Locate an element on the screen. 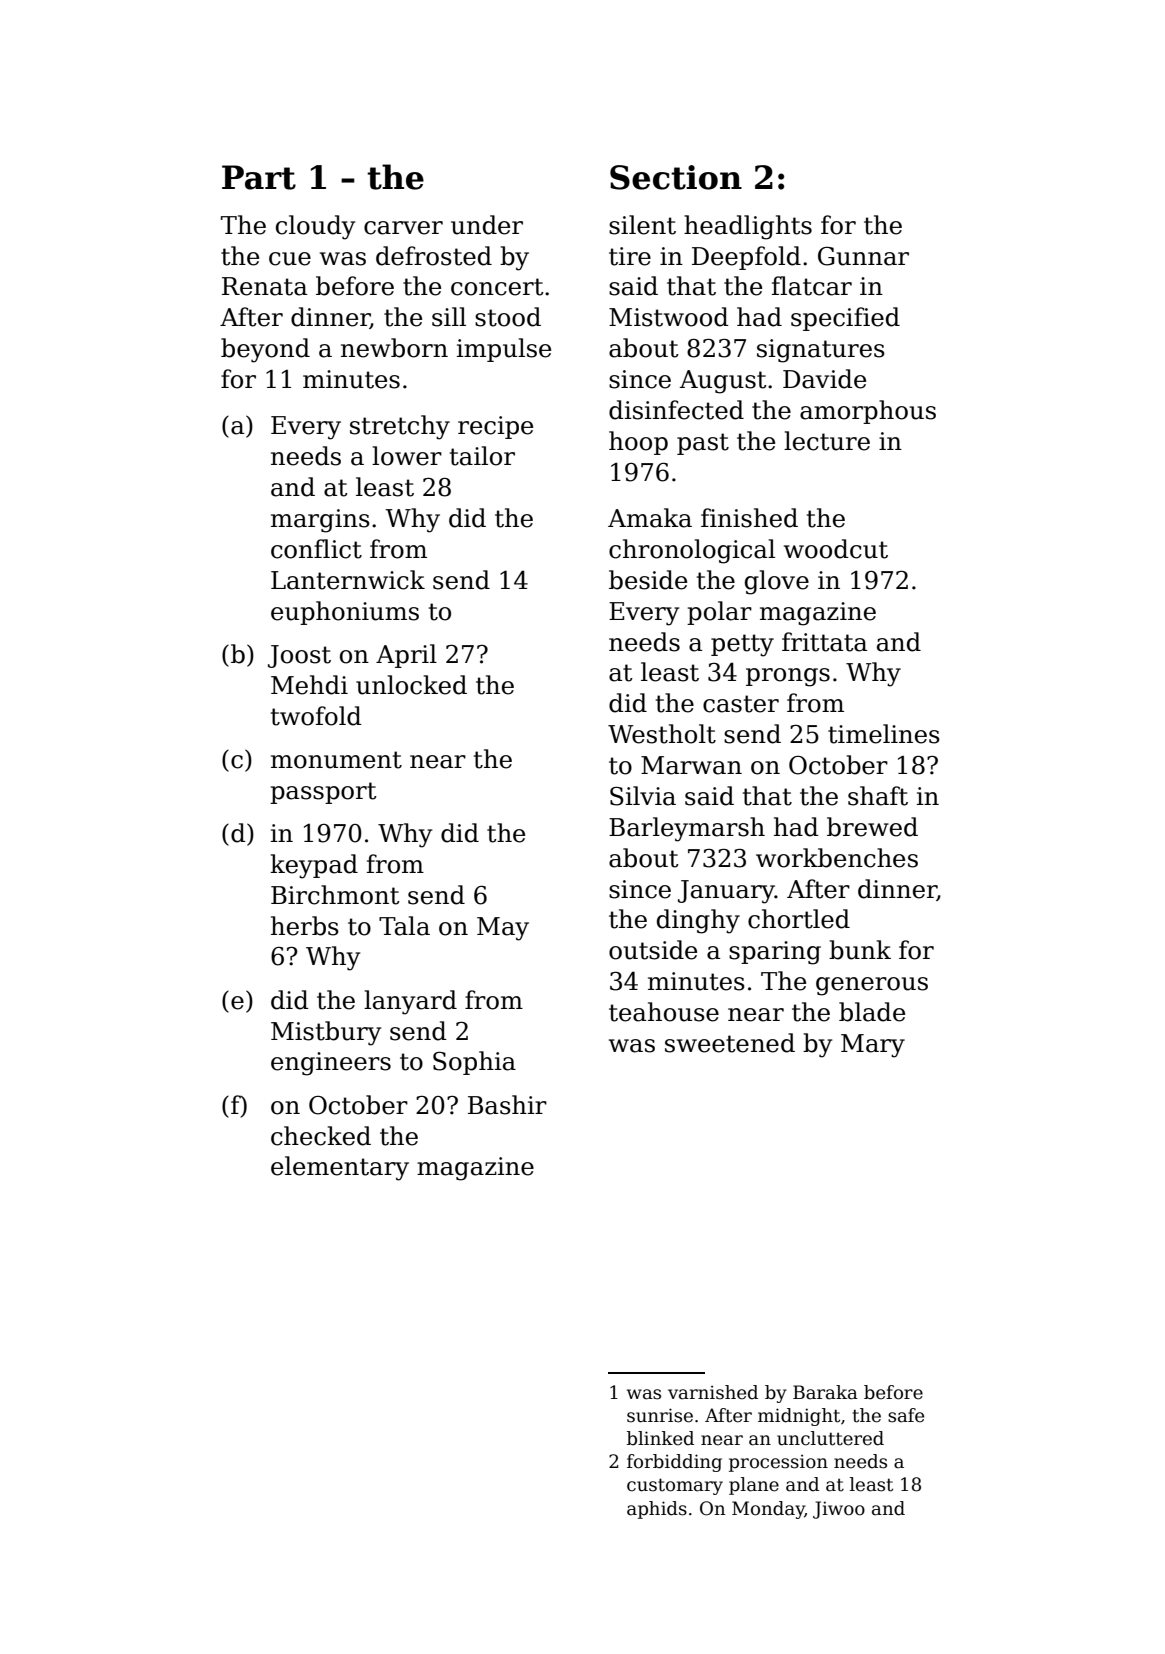 The width and height of the screenshot is (1165, 1654). elementary is located at coordinates (340, 1168).
